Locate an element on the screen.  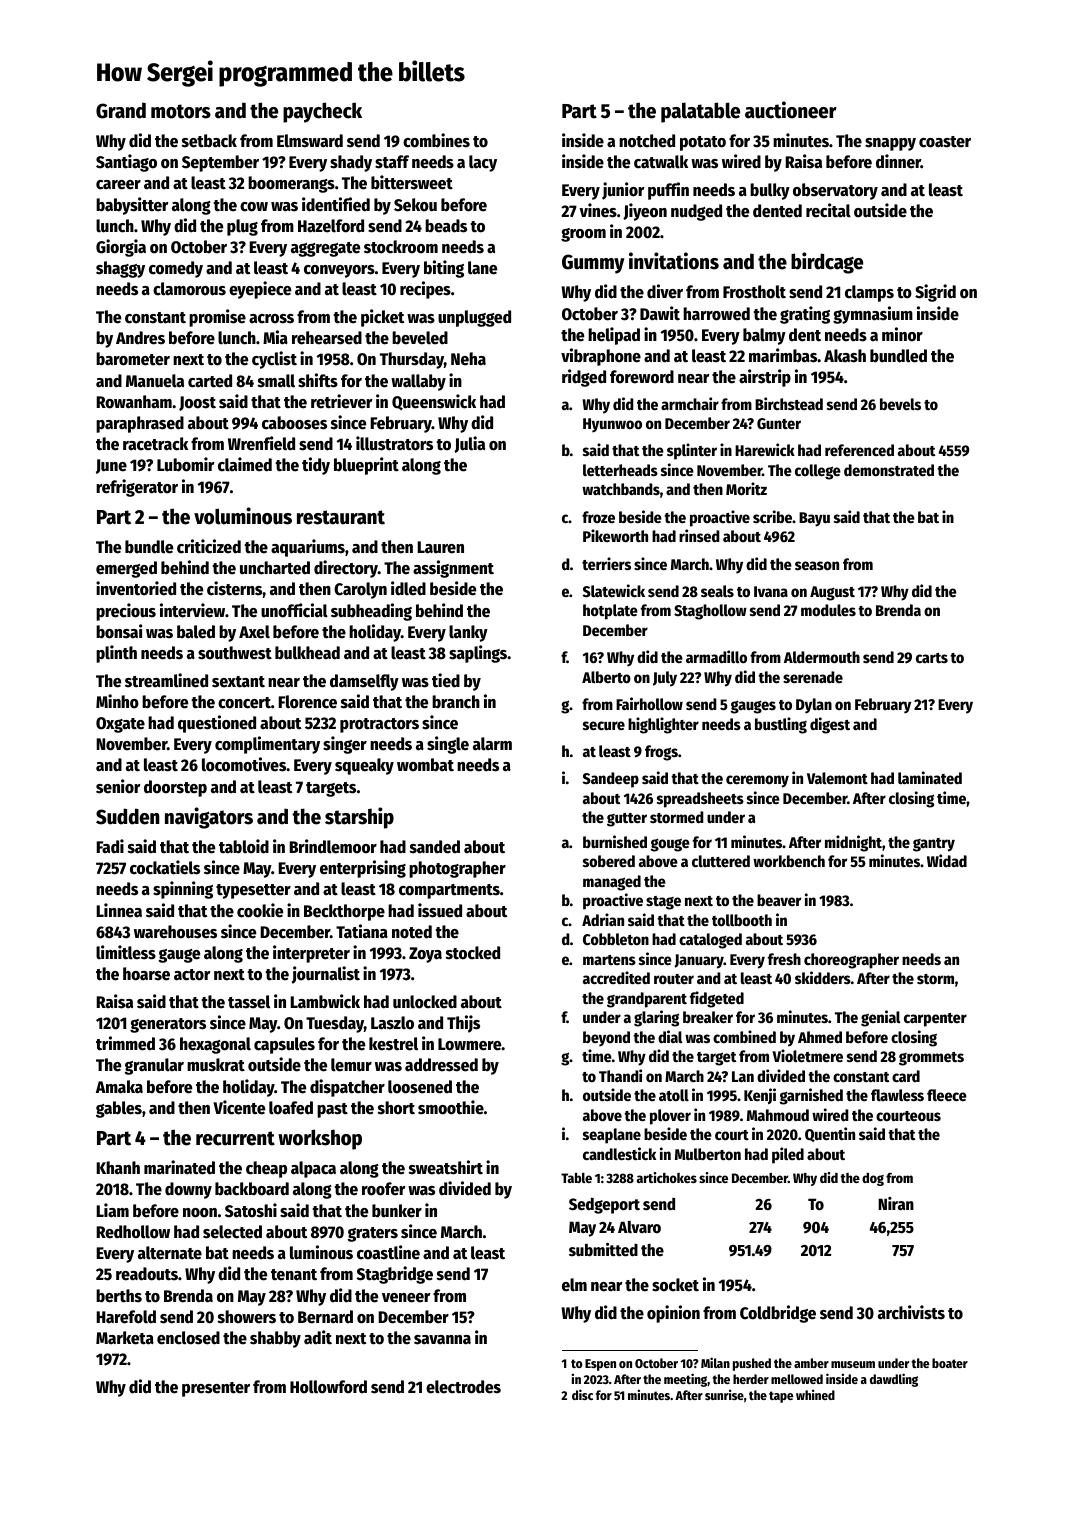
choreographer is located at coordinates (851, 961).
